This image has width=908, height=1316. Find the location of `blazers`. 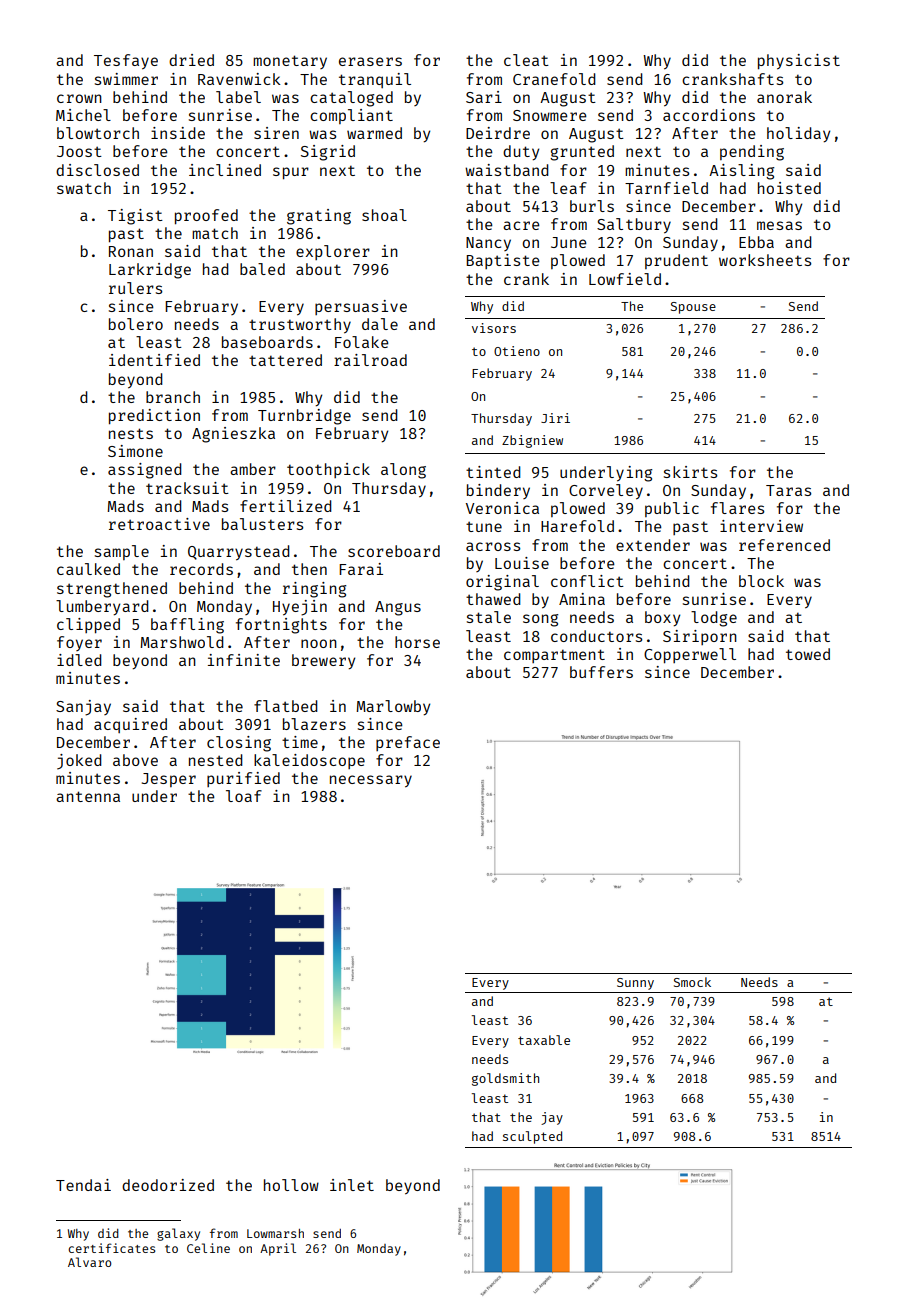

blazers is located at coordinates (314, 724).
